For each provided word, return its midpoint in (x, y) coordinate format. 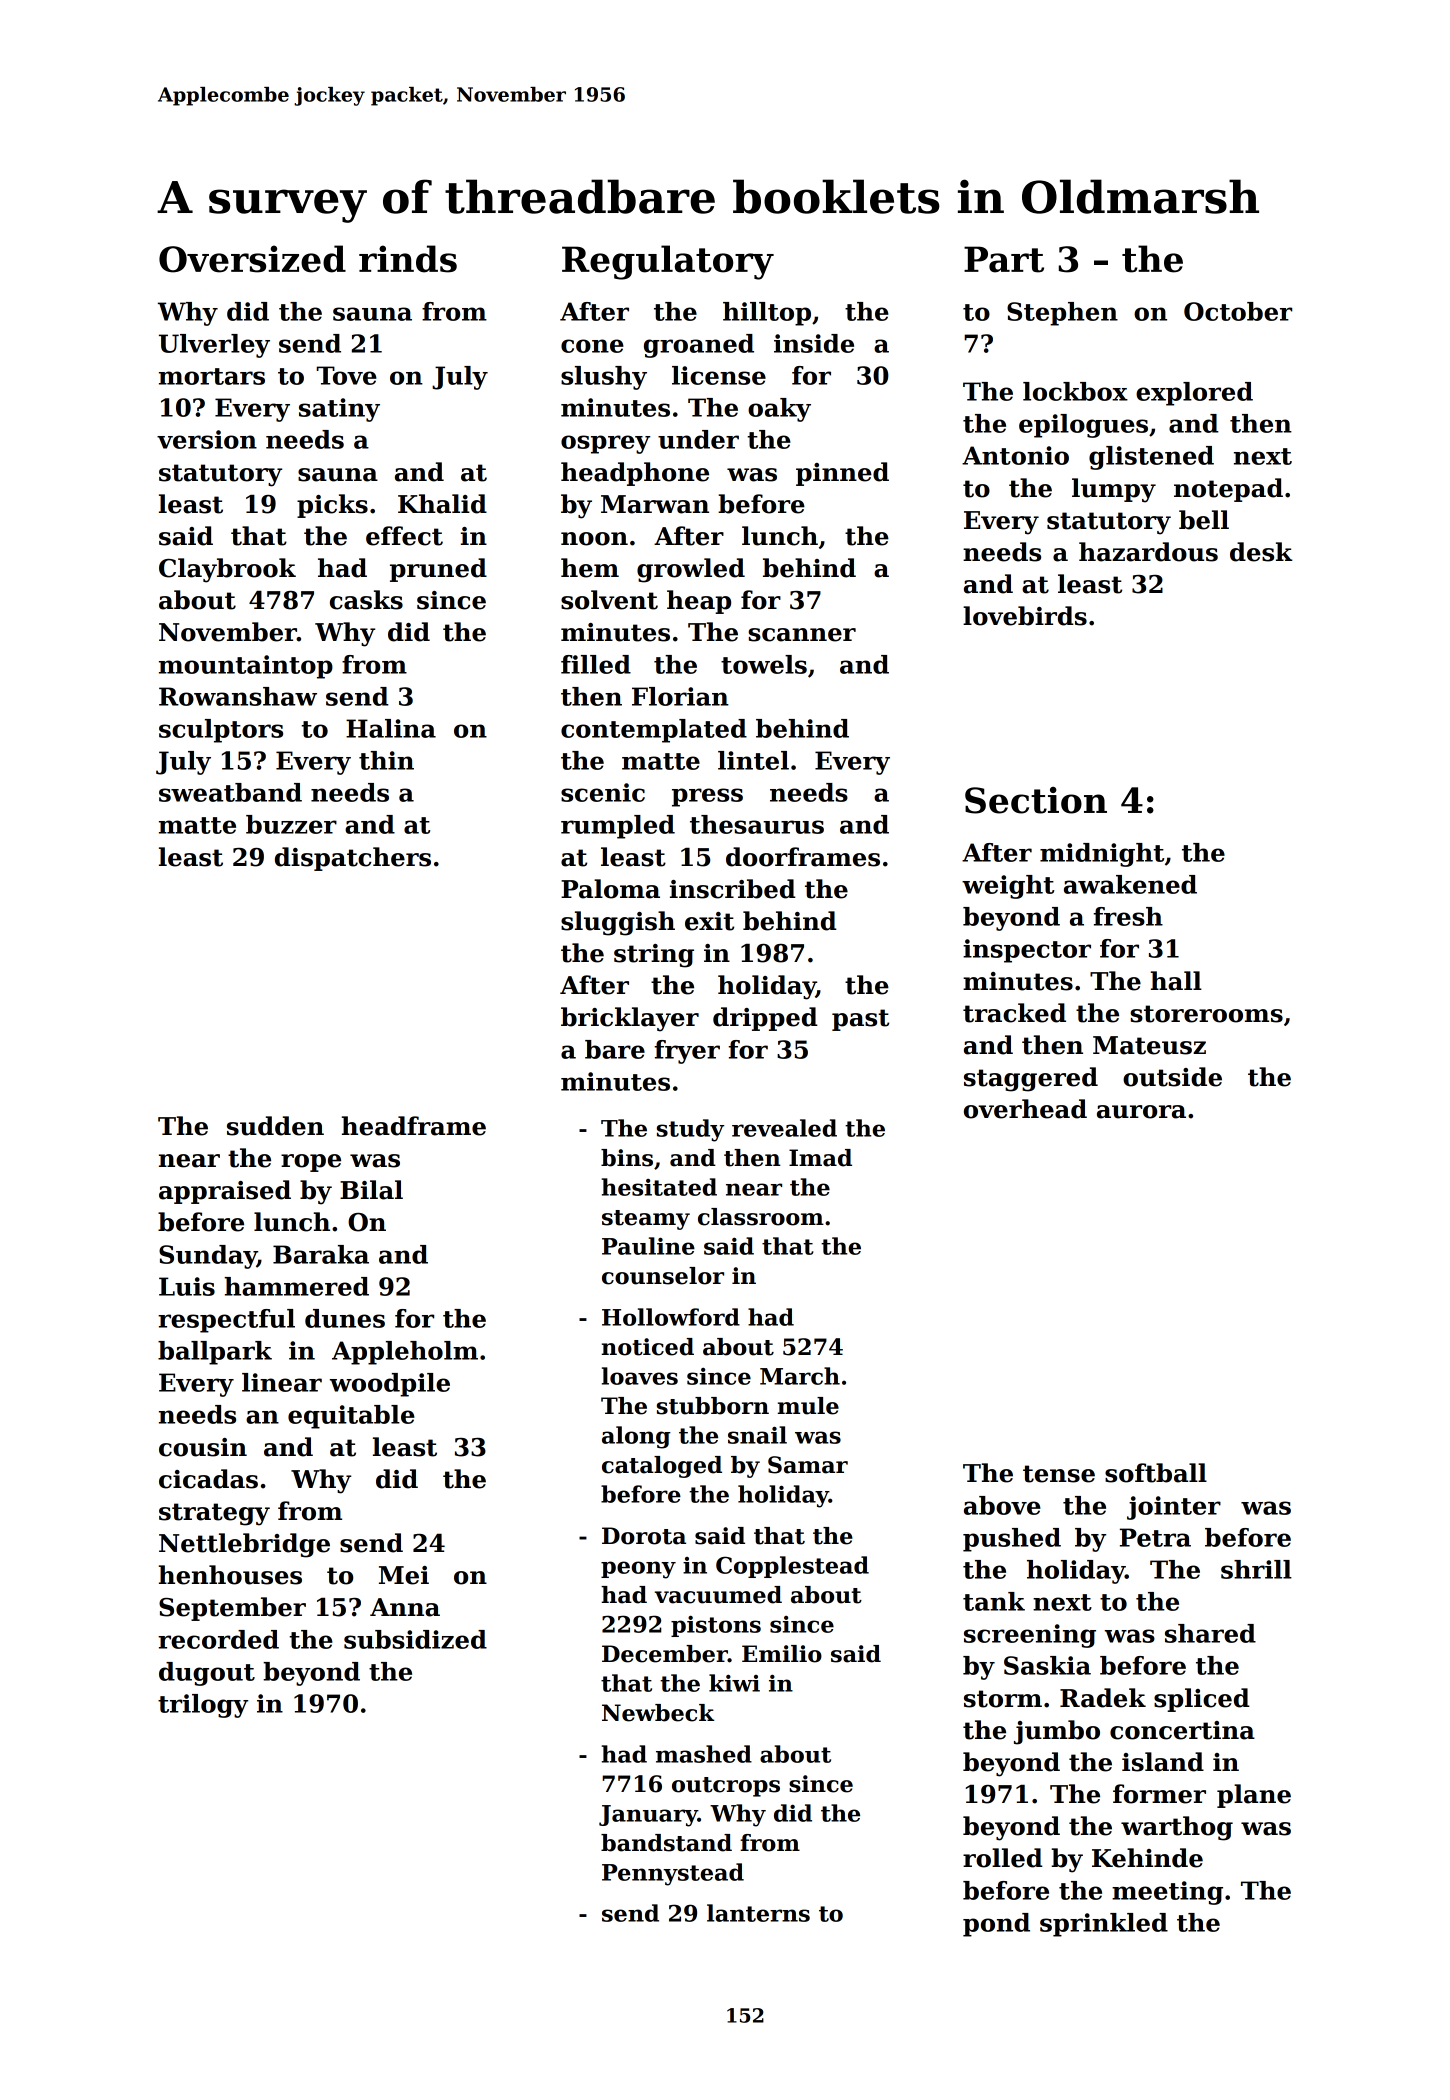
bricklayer (630, 1019)
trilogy (203, 1706)
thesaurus (757, 824)
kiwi (734, 1683)
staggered (1031, 1079)
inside (814, 343)
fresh (1128, 916)
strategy (214, 1514)
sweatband (230, 792)
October (1238, 311)
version (207, 439)
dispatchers (353, 859)
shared (1210, 1633)
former (1159, 1794)
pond (996, 1925)
